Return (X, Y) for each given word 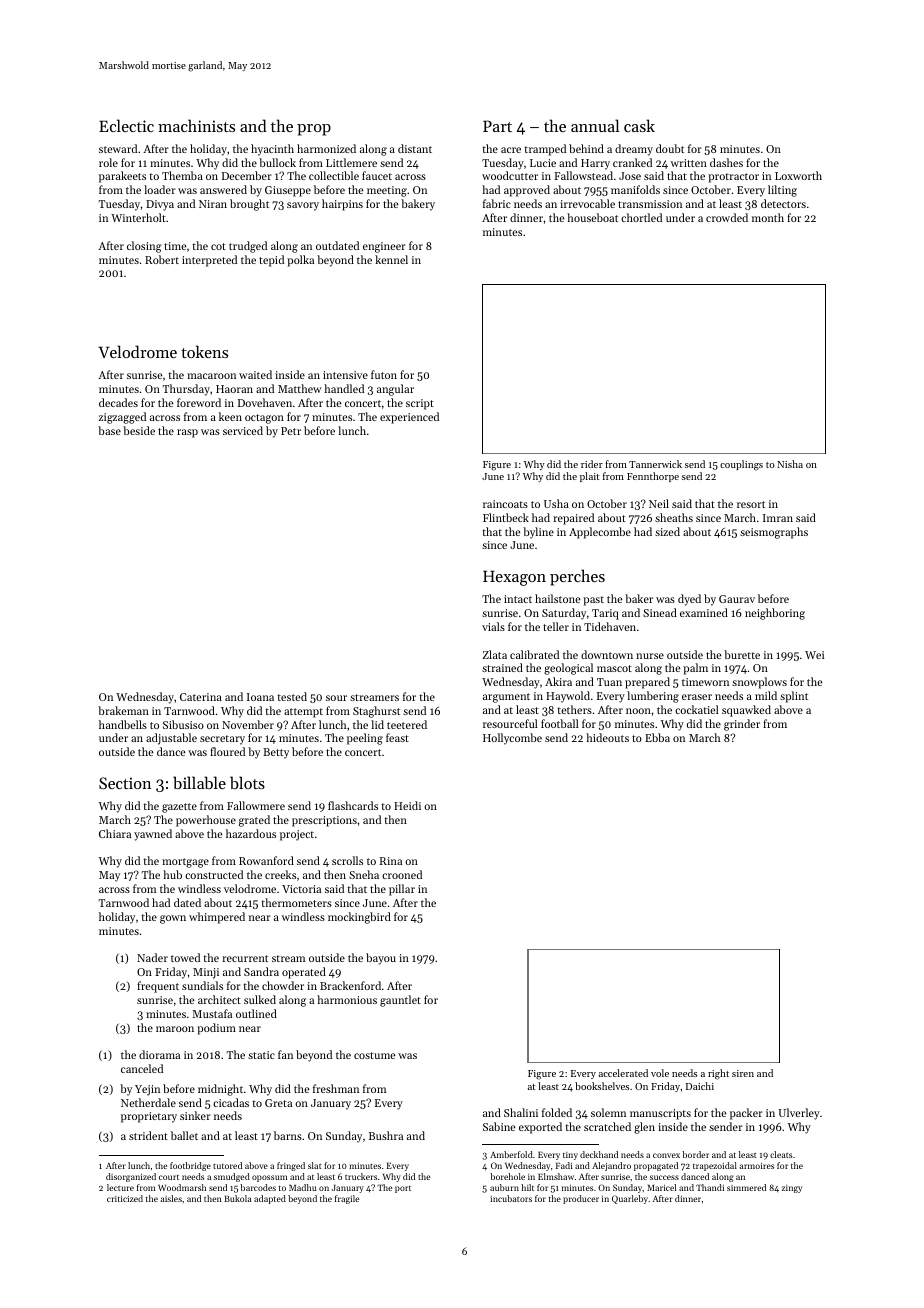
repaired (573, 519)
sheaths (674, 517)
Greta (278, 1103)
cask (639, 125)
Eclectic (126, 125)
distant (415, 148)
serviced (243, 430)
